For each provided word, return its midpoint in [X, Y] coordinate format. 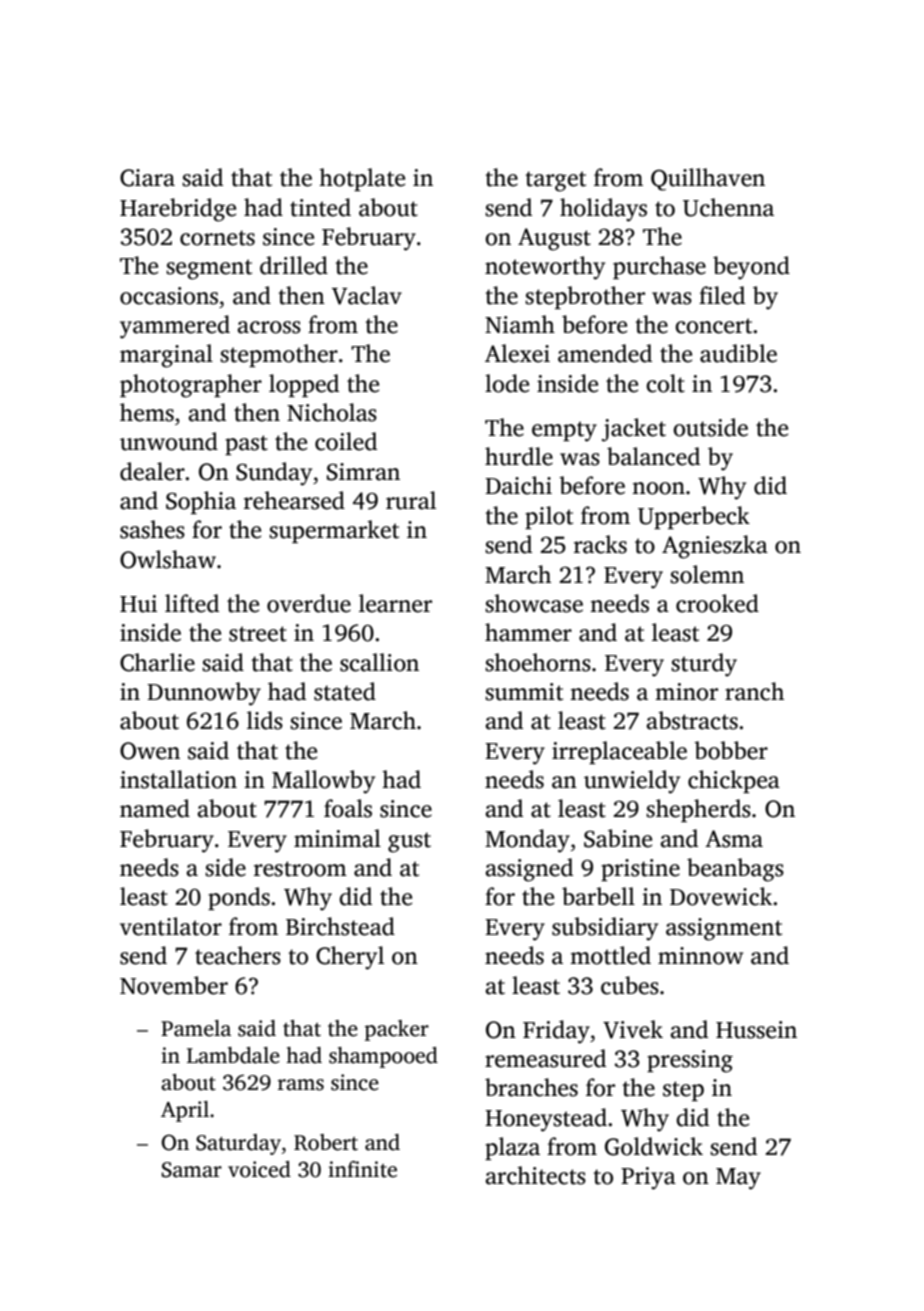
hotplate [362, 179]
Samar [191, 1170]
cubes [630, 985]
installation [178, 779]
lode [507, 383]
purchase [659, 267]
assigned [529, 870]
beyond [751, 268]
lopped [304, 385]
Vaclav [367, 295]
